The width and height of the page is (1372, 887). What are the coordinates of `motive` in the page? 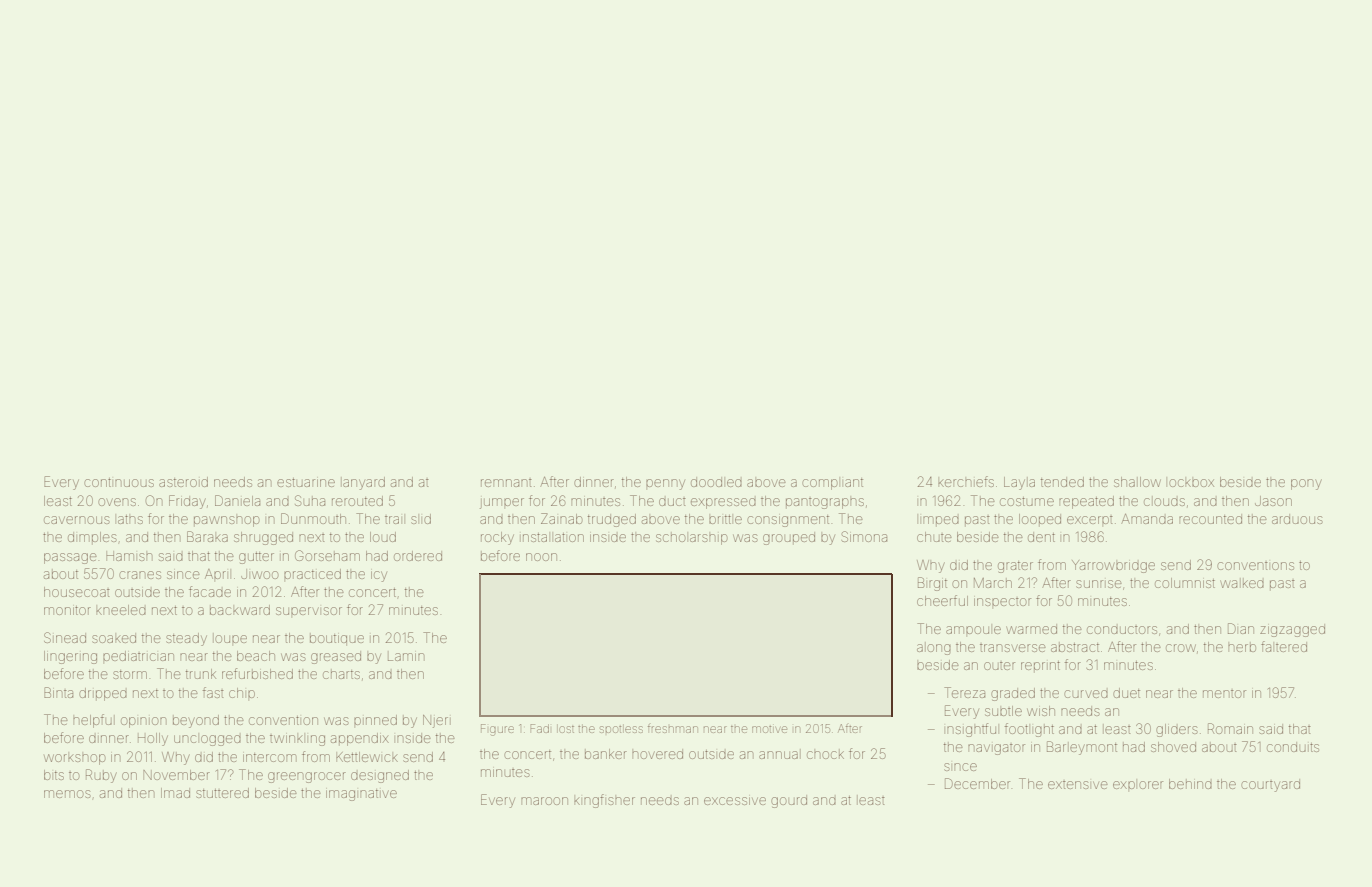 It's located at (769, 729).
